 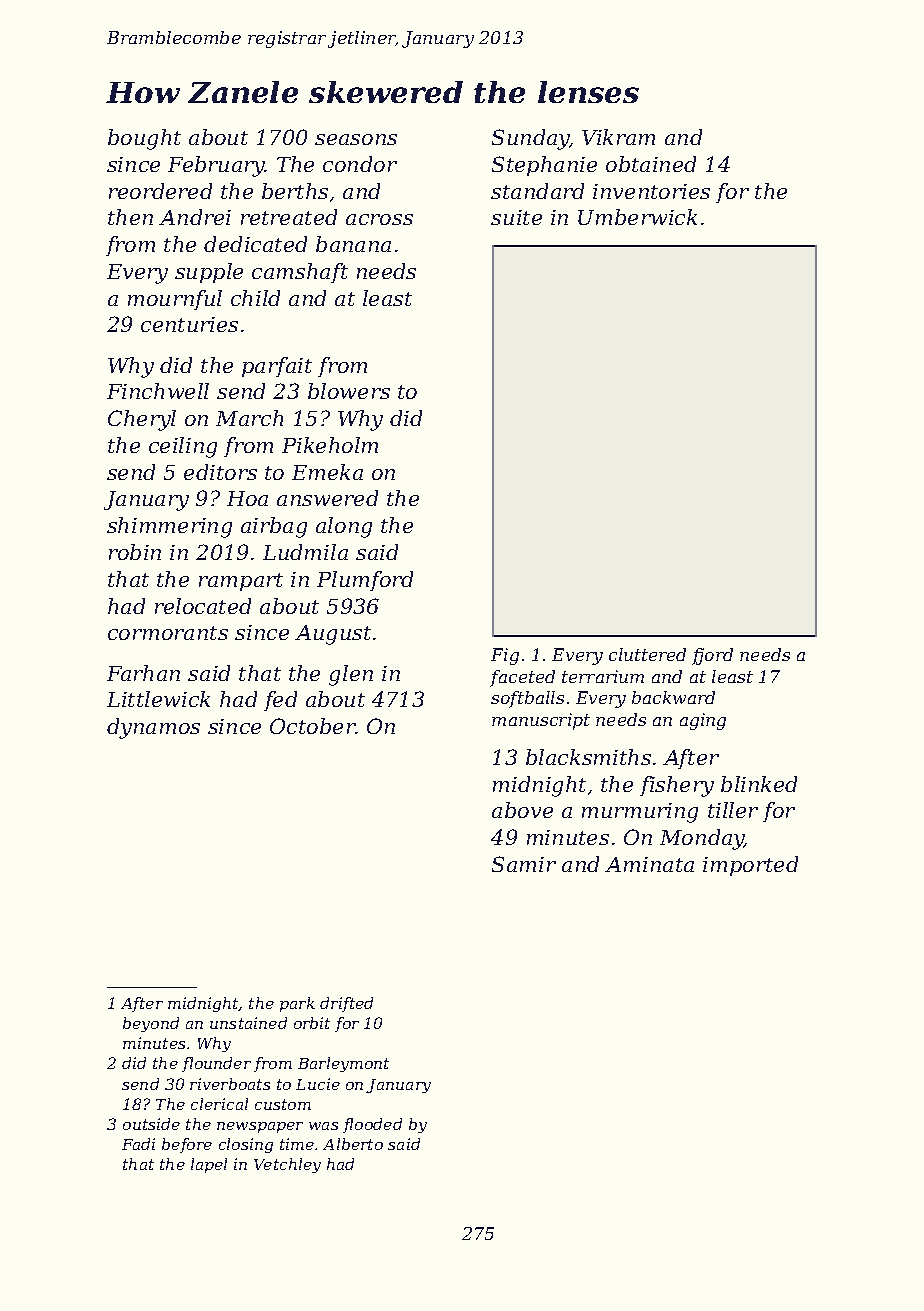 I want to click on Samir, so click(x=524, y=864).
